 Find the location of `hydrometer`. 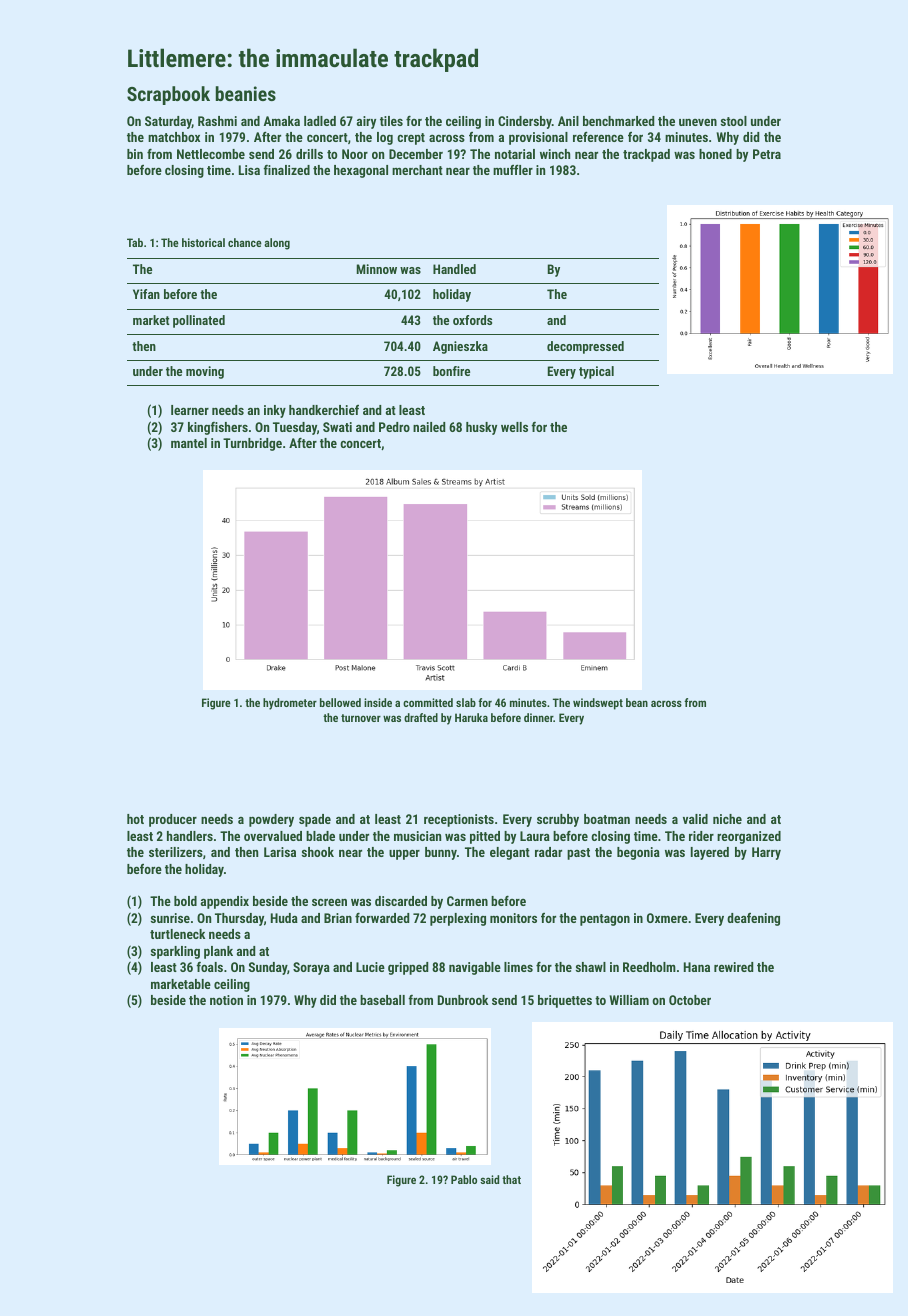

hydrometer is located at coordinates (290, 704).
